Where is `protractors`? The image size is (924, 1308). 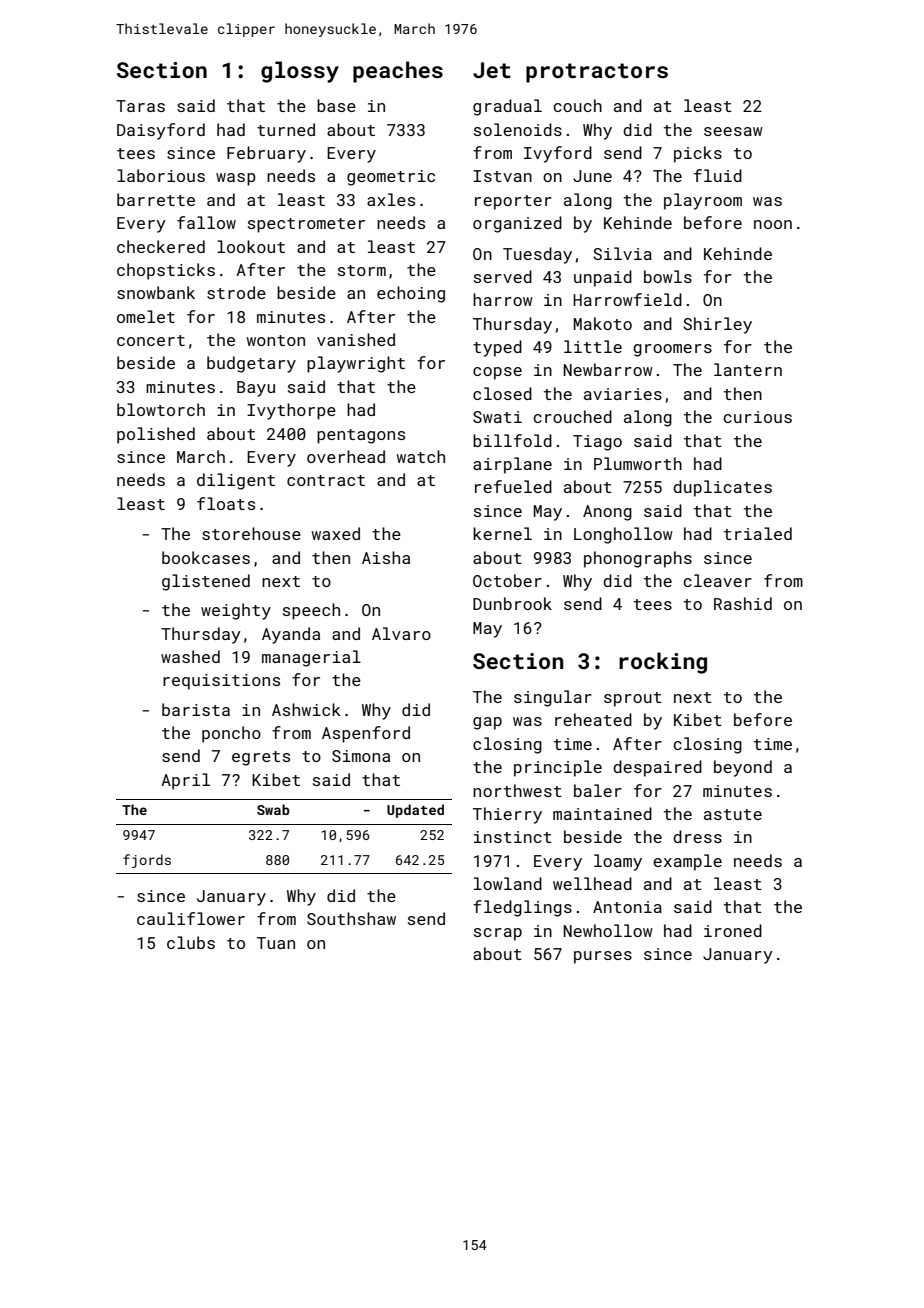 protractors is located at coordinates (597, 73).
